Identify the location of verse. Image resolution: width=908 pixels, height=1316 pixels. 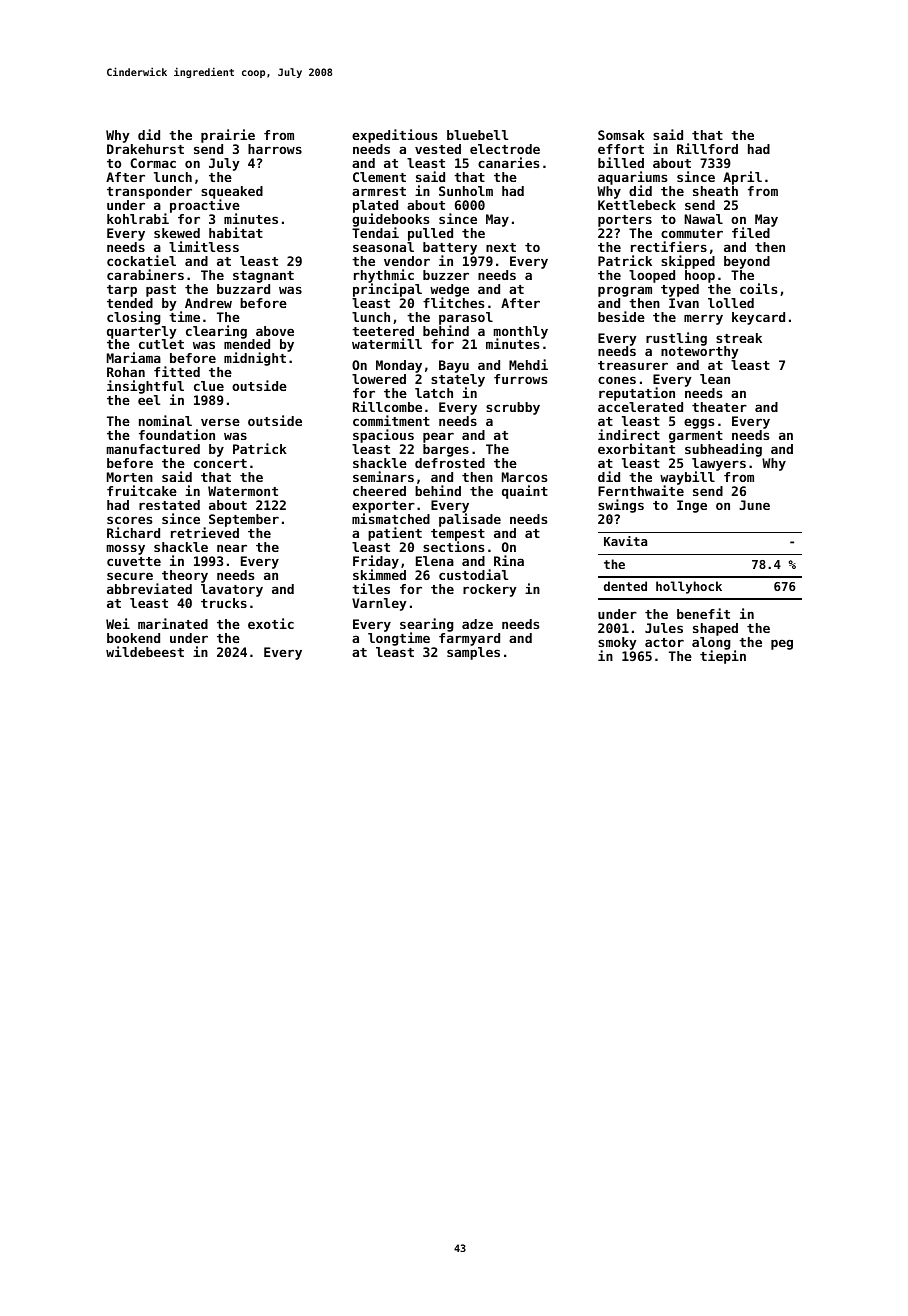
(220, 422).
